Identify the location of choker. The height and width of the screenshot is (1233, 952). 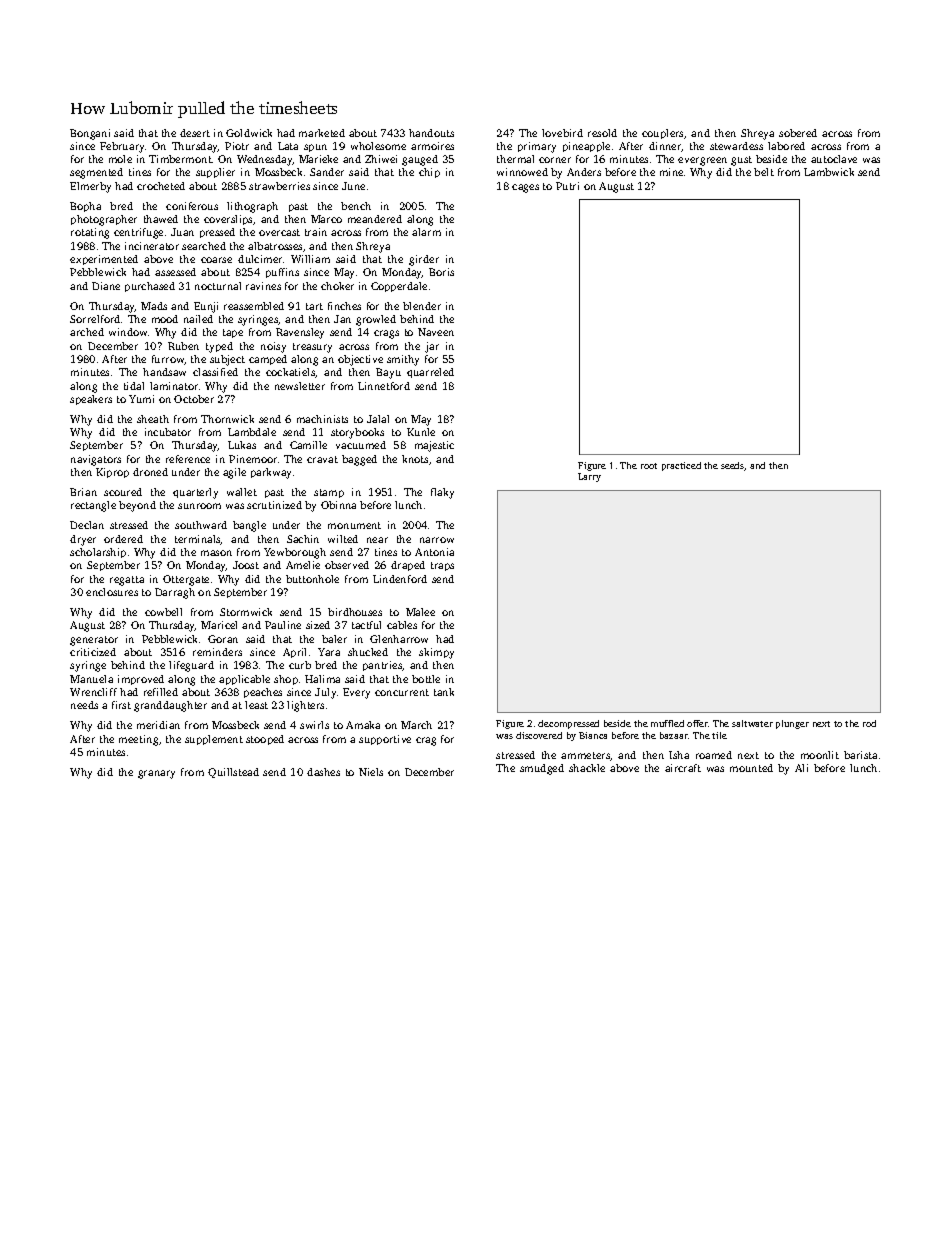
(337, 286).
